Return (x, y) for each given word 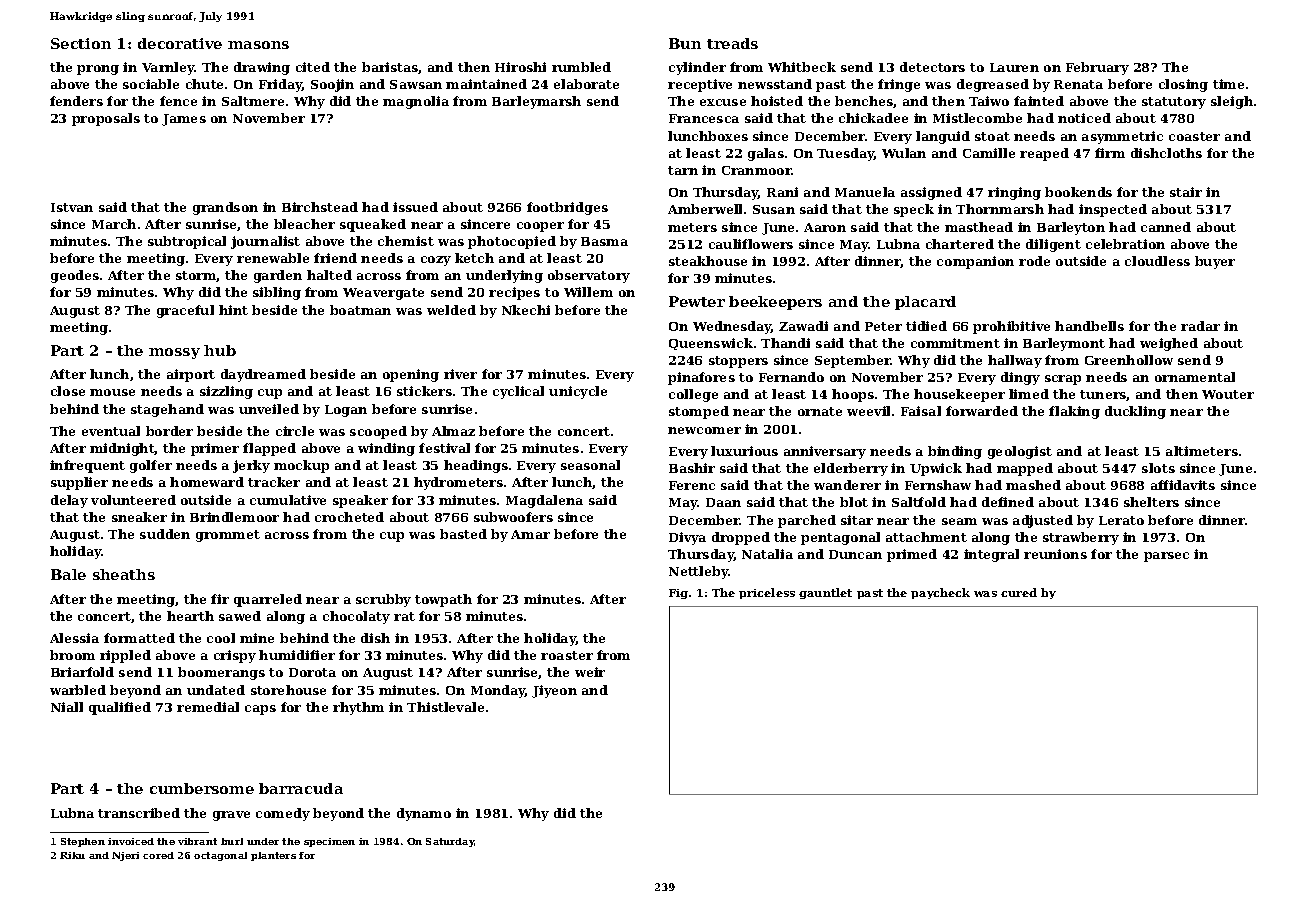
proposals (106, 119)
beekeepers (775, 303)
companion (975, 262)
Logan (346, 411)
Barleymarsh (536, 102)
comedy (283, 814)
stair (1186, 192)
